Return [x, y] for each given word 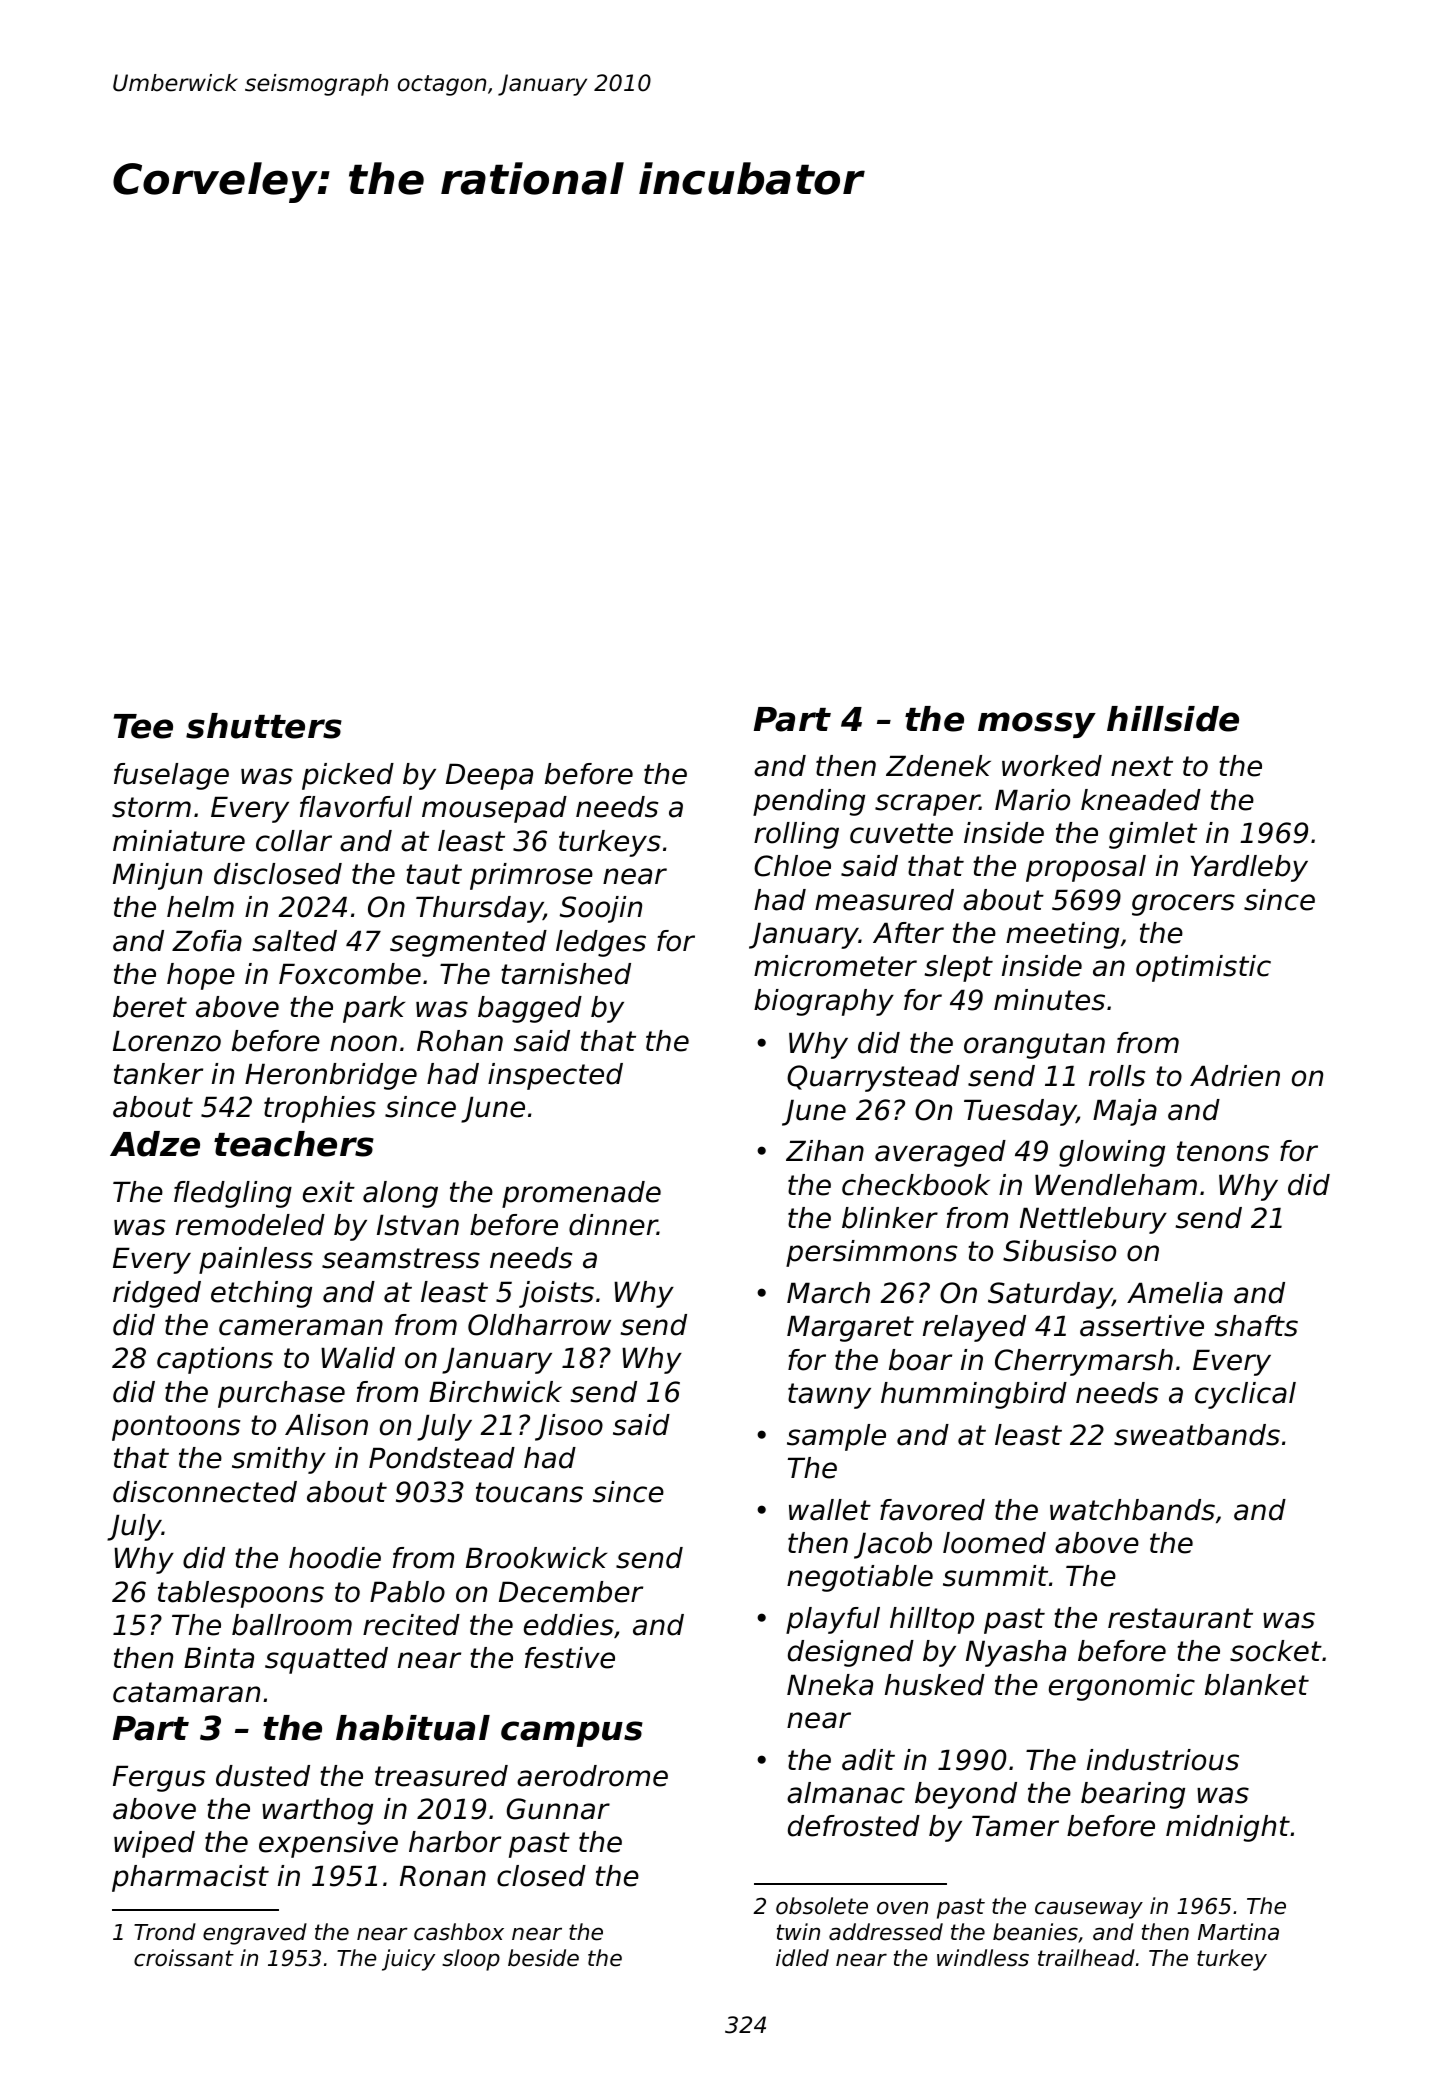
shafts [1256, 1326]
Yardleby [1249, 868]
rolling [796, 835]
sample [836, 1437]
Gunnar [558, 1809]
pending [809, 802]
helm [200, 907]
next [1142, 766]
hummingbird [974, 1395]
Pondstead [442, 1458]
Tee [143, 726]
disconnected [205, 1492]
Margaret [850, 1328]
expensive [328, 1844]
